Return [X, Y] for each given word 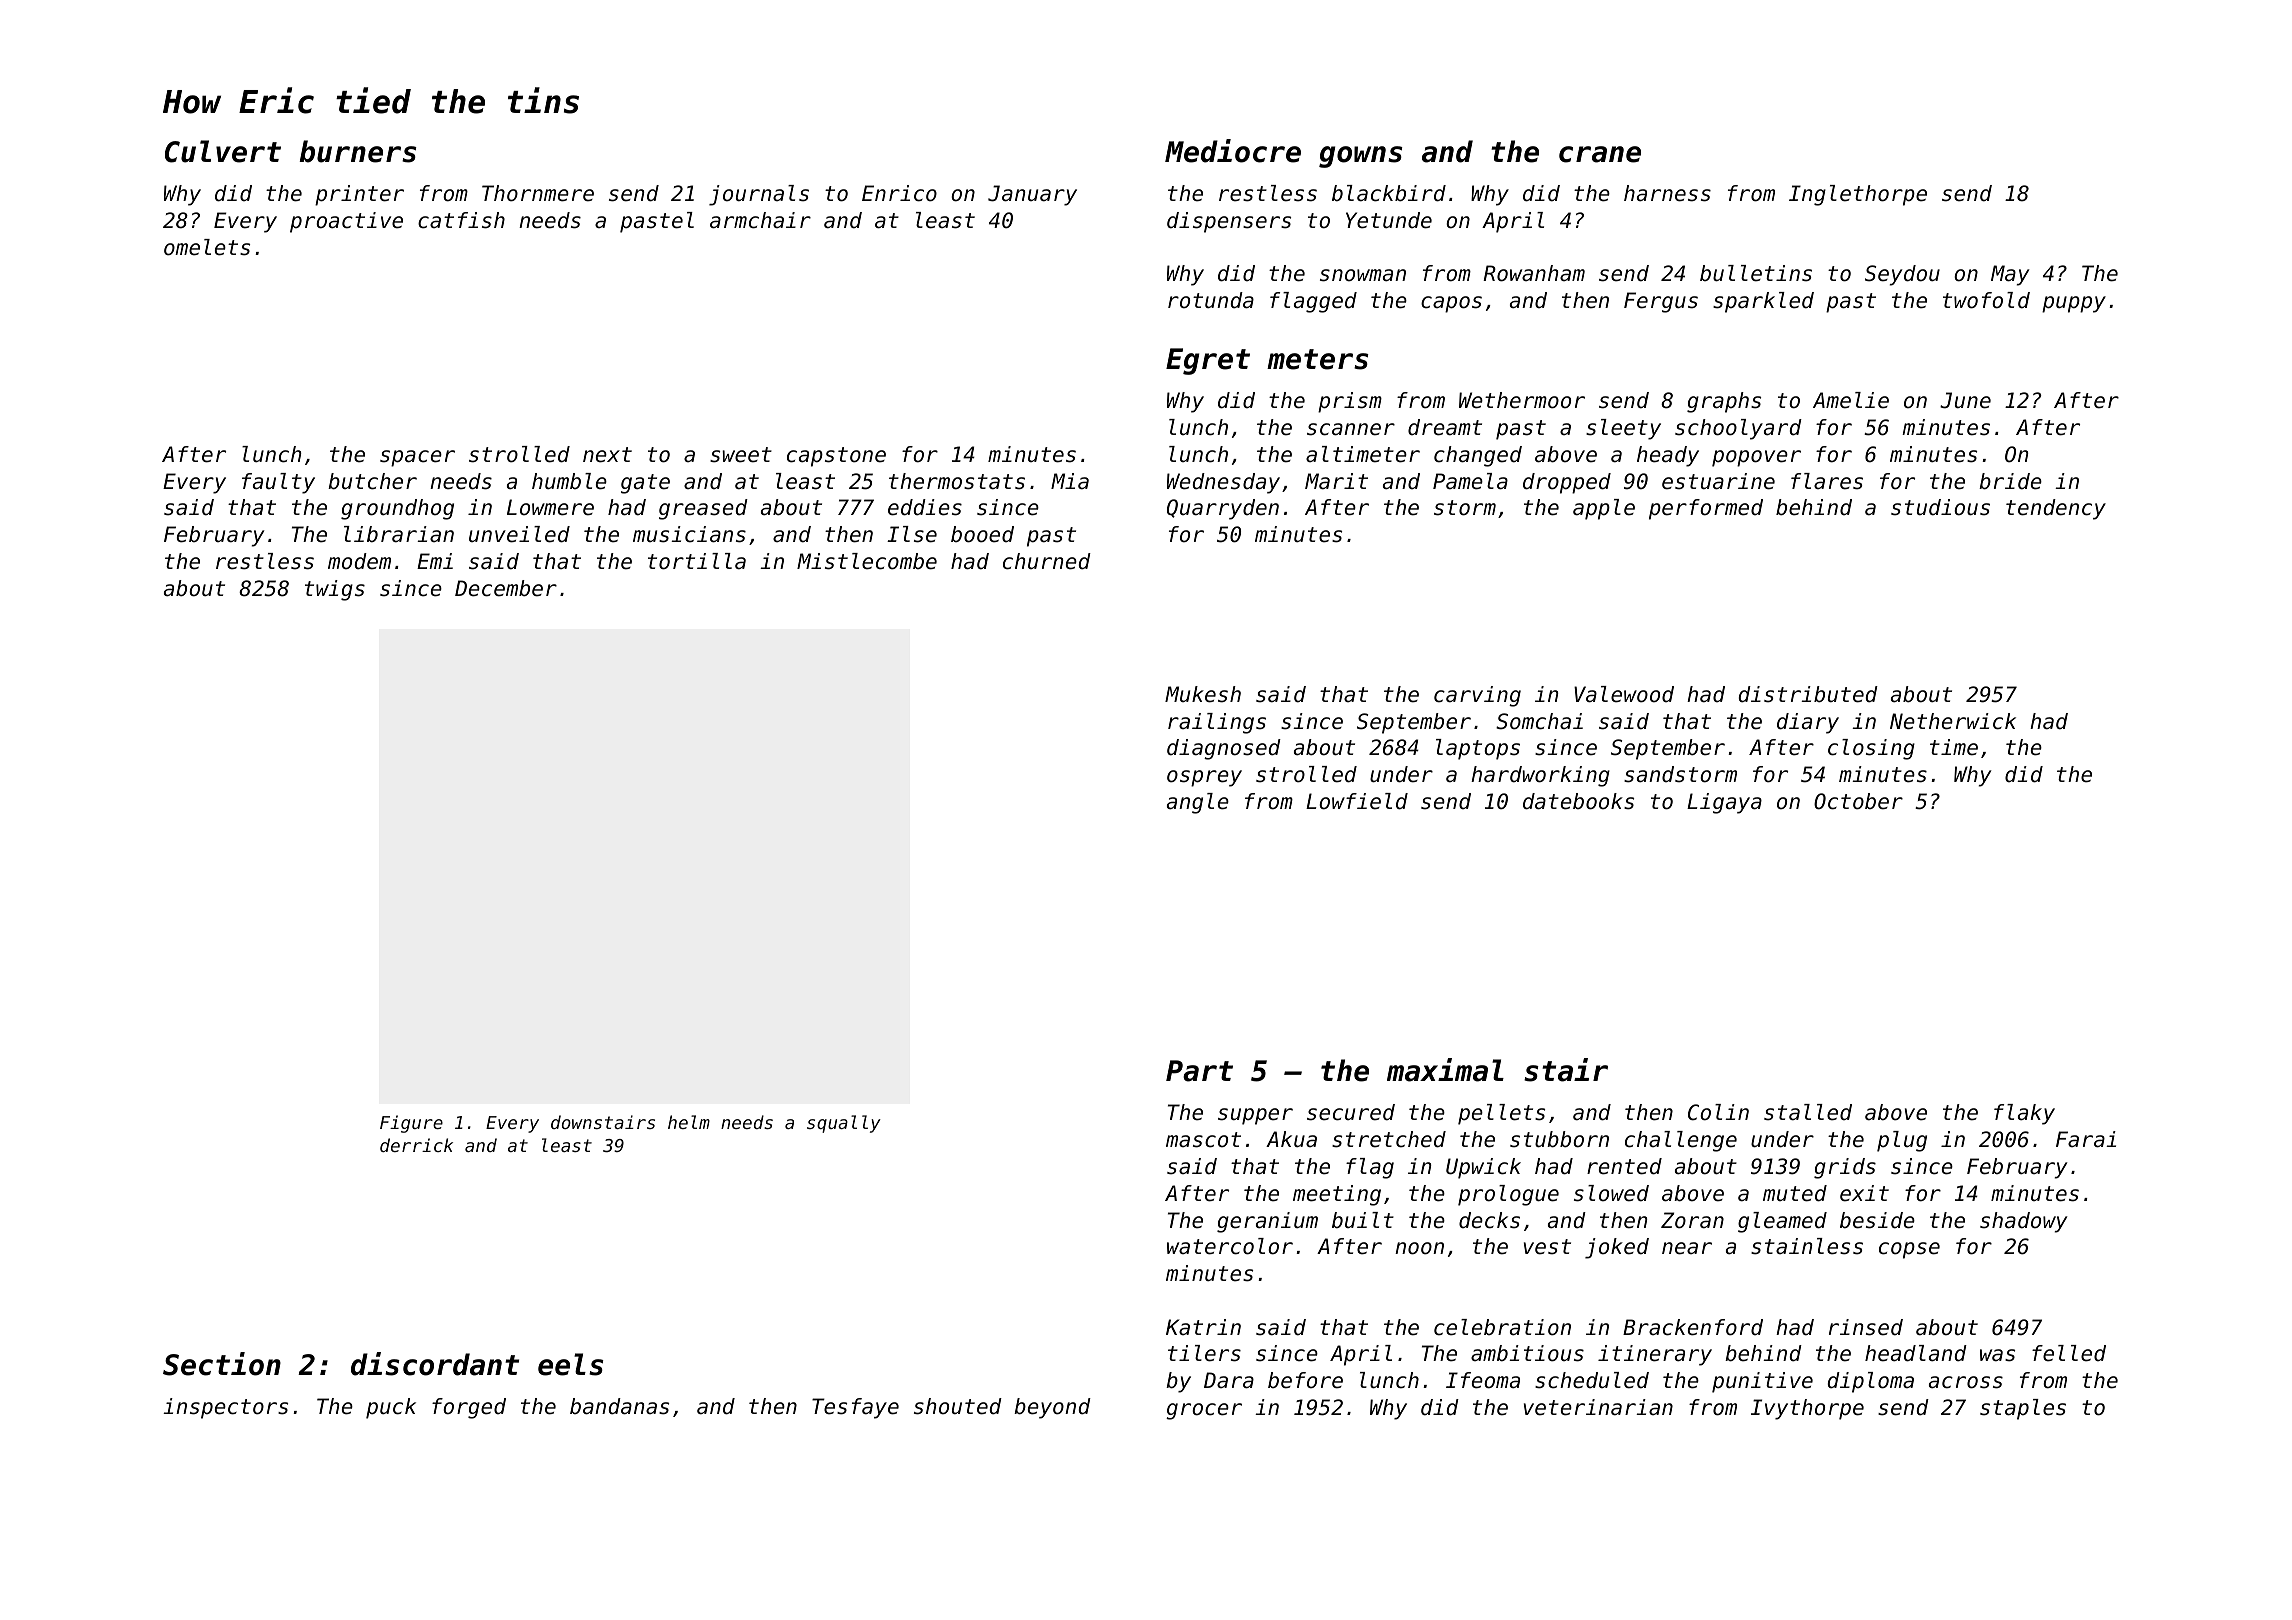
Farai [2086, 1139]
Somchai [1539, 721]
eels [571, 1364]
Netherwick [1953, 721]
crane [1600, 154]
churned [1047, 561]
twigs [335, 590]
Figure [411, 1124]
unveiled [519, 534]
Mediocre [1233, 151]
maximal [1445, 1070]
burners [358, 151]
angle [1198, 803]
